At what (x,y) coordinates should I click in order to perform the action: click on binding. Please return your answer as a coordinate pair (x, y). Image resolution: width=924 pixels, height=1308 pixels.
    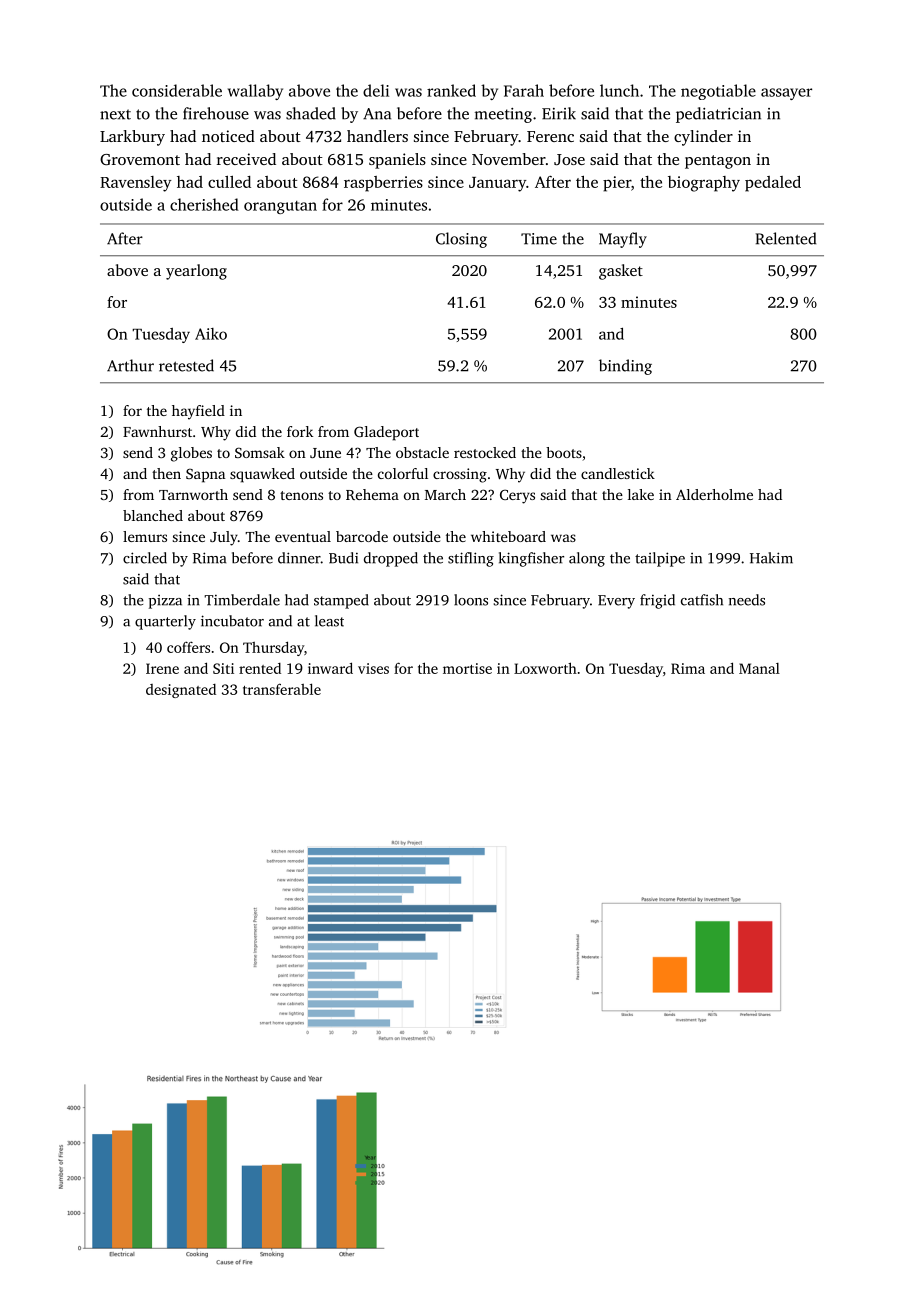
    Looking at the image, I should click on (625, 367).
